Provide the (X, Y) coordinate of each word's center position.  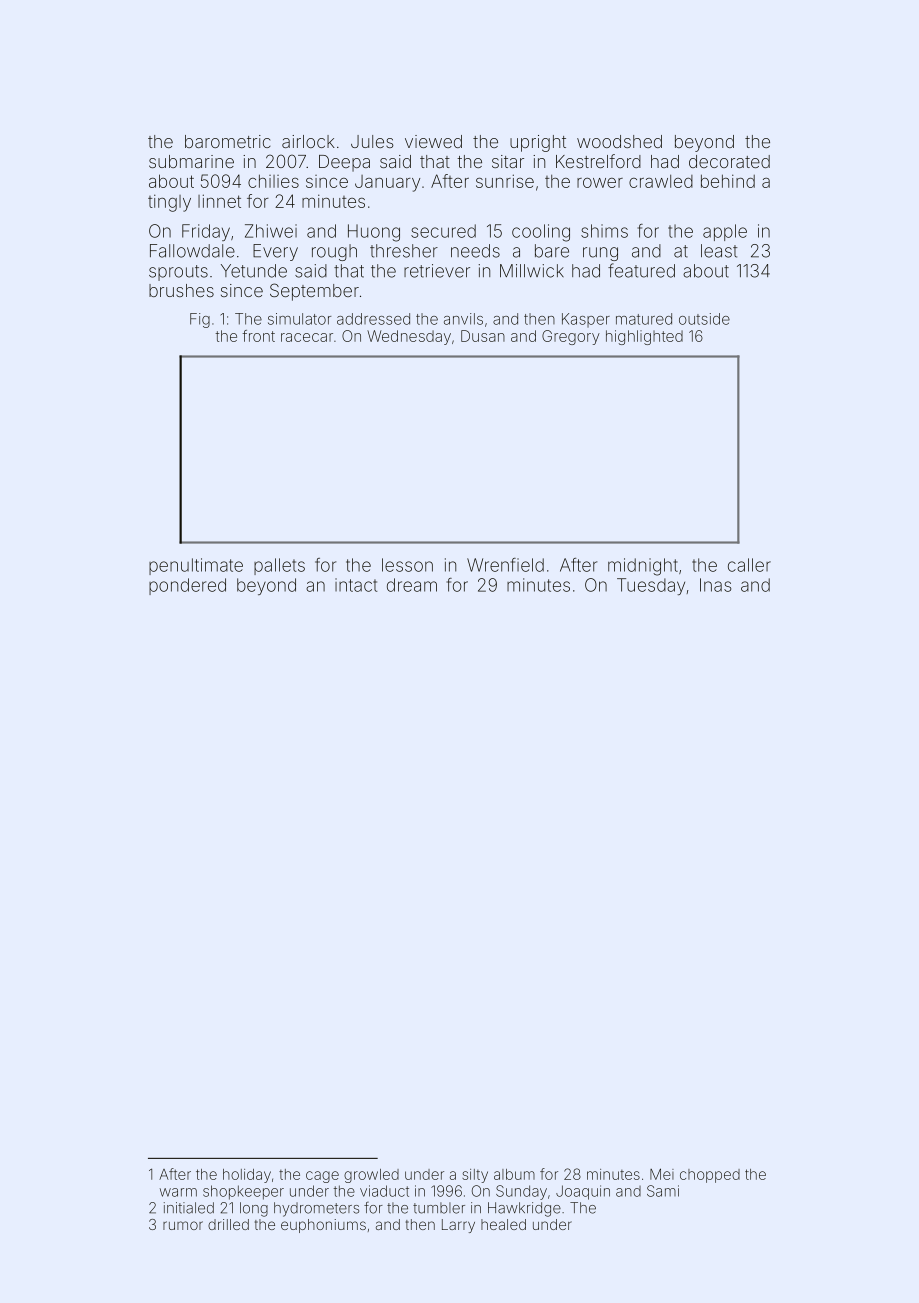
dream (412, 585)
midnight (643, 567)
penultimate (196, 566)
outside (704, 319)
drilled (228, 1224)
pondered (187, 586)
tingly (169, 203)
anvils (463, 319)
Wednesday (409, 337)
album (514, 1174)
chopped (710, 1176)
